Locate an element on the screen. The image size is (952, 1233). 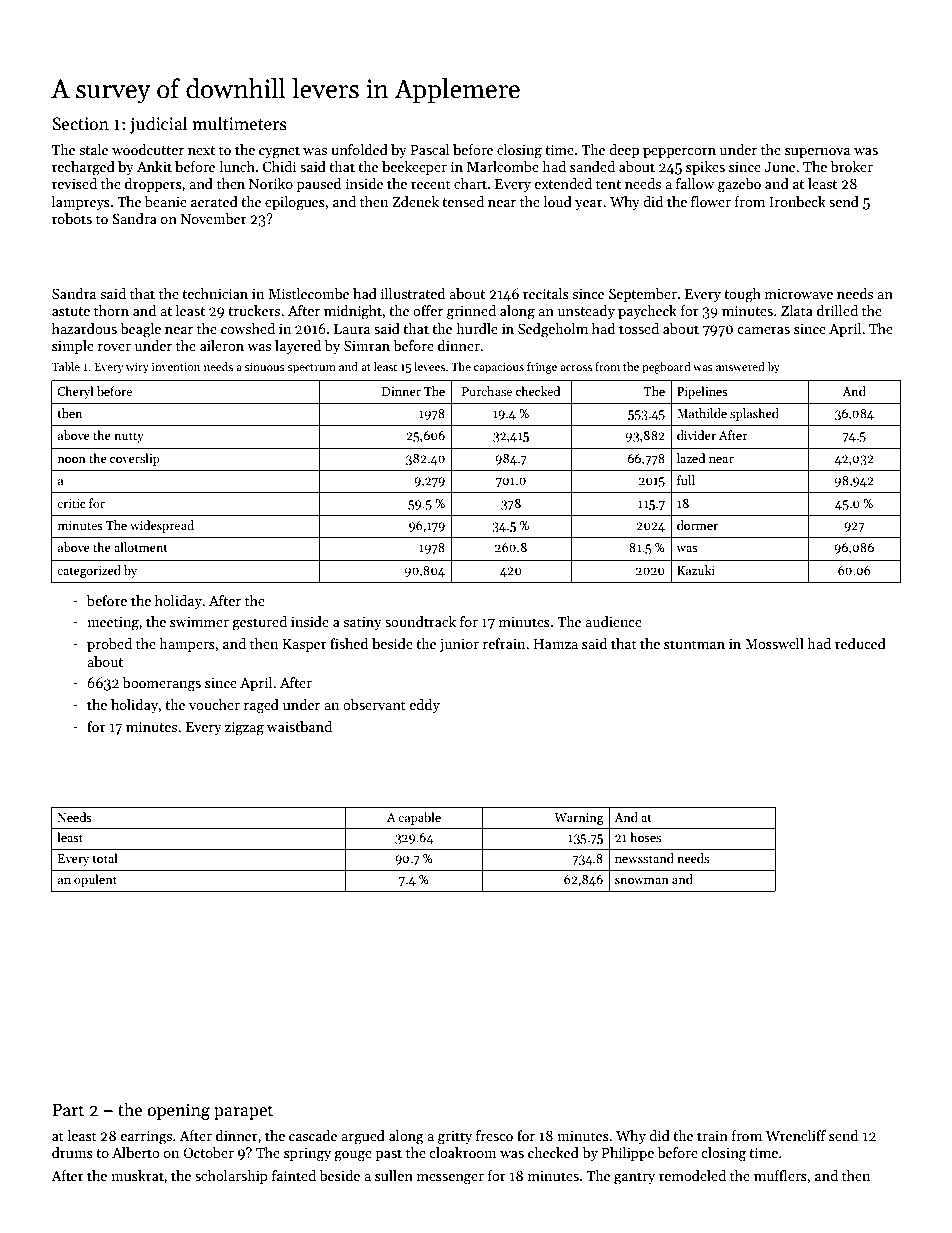
unfolded is located at coordinates (359, 149).
